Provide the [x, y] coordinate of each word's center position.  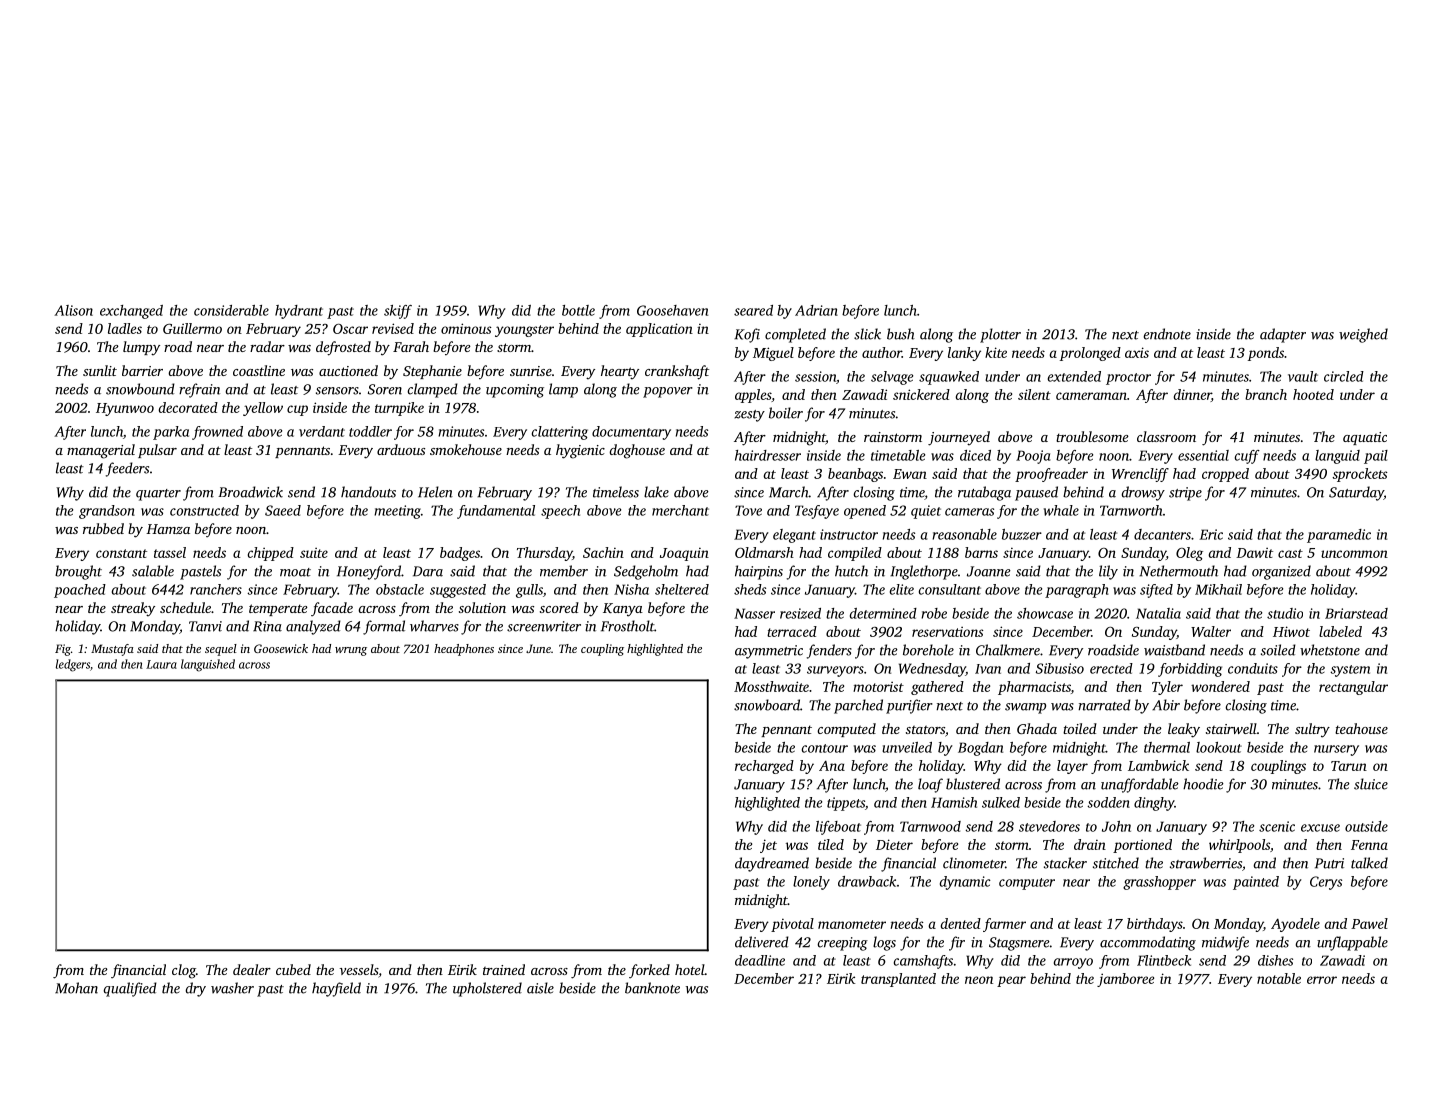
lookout [1219, 747]
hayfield [336, 989]
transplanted [898, 980]
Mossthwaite [771, 686]
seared [753, 310]
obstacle [400, 589]
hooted [1313, 394]
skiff [398, 312]
